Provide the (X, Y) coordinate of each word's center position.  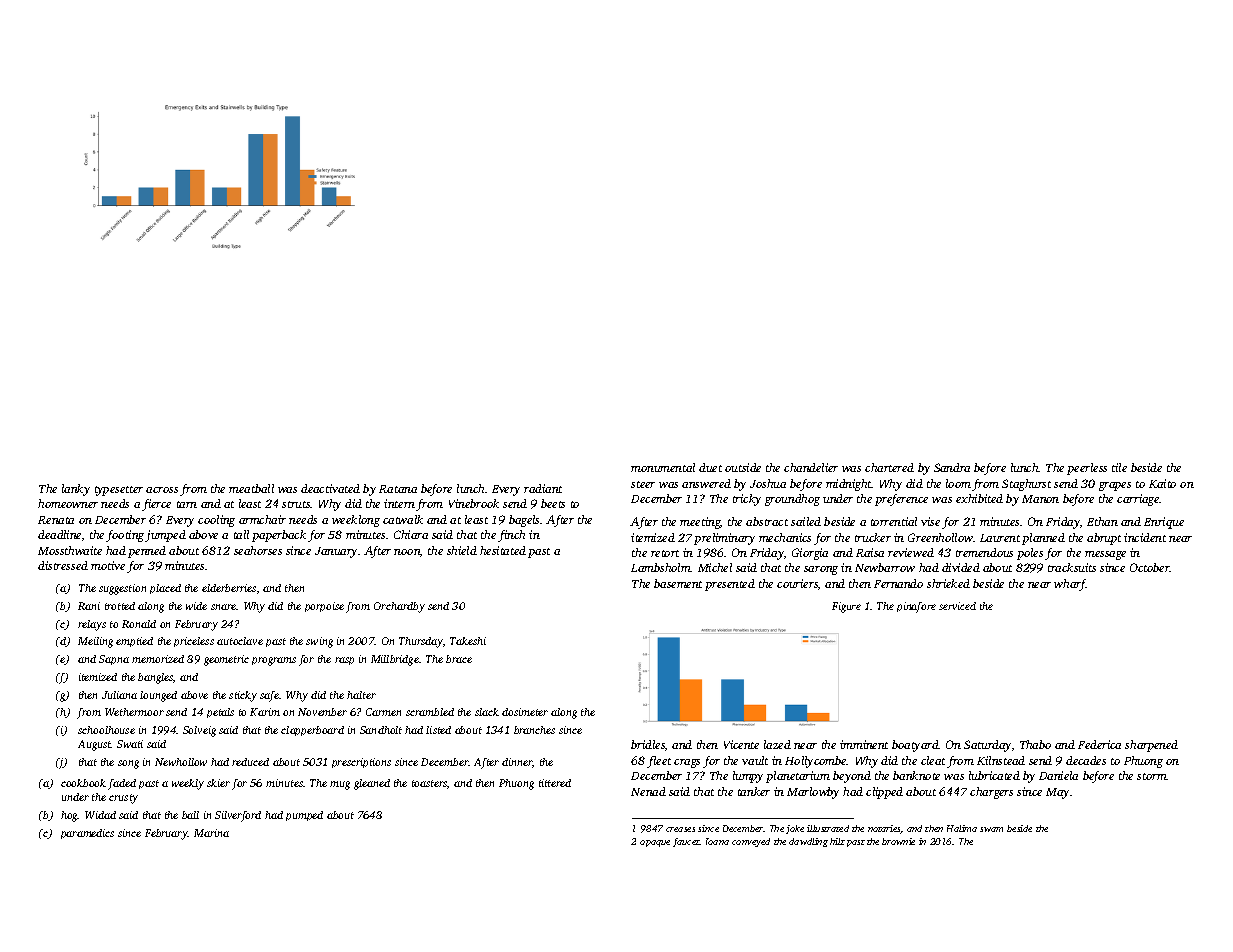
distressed (63, 565)
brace (459, 659)
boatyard (915, 746)
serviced (957, 606)
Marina (211, 833)
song (128, 764)
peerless (1087, 469)
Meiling (95, 642)
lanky (76, 490)
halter (361, 695)
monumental (663, 467)
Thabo (1035, 744)
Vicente (741, 744)
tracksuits (1072, 567)
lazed (777, 744)
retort (665, 553)
